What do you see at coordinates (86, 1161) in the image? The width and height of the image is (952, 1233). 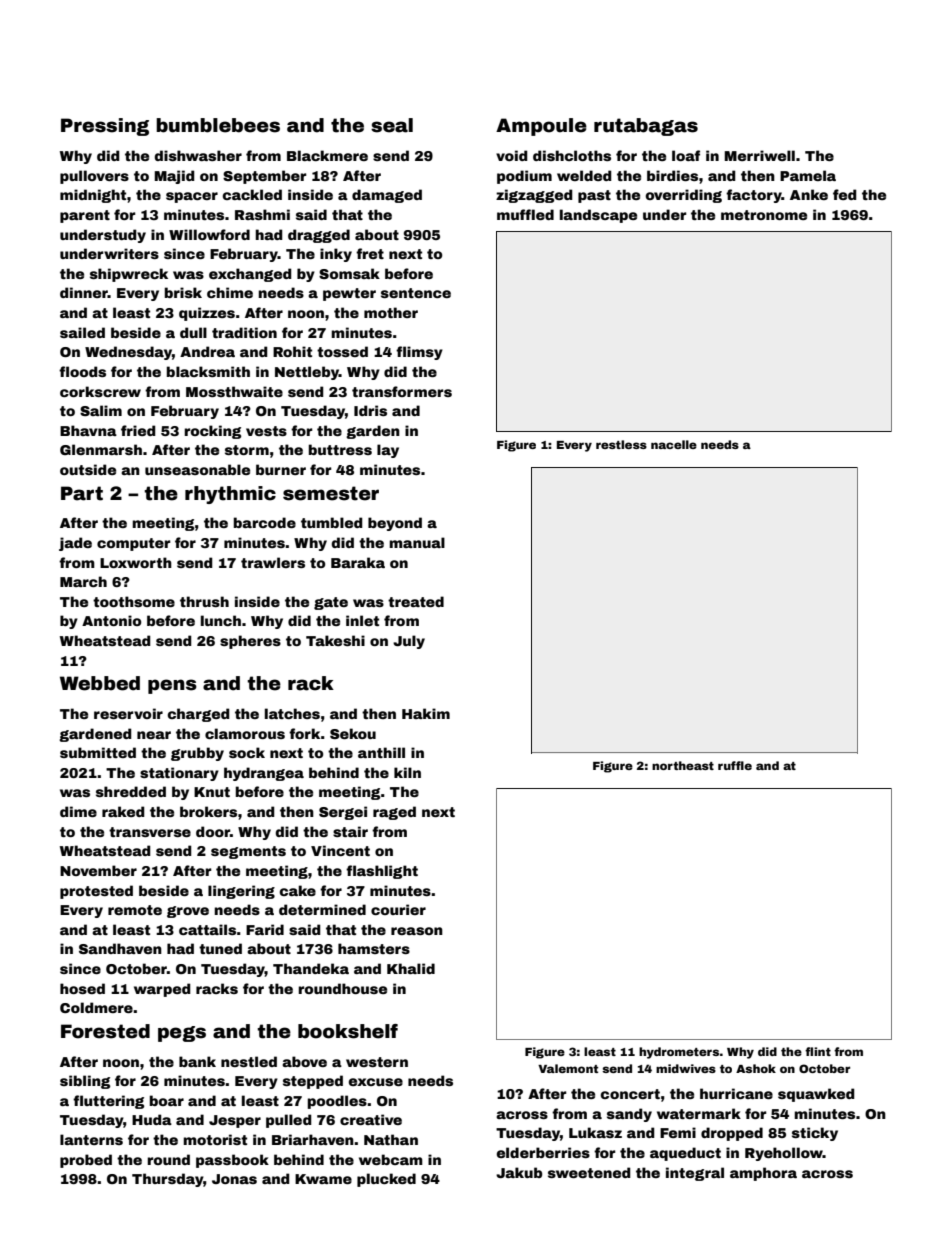 I see `probed` at bounding box center [86, 1161].
